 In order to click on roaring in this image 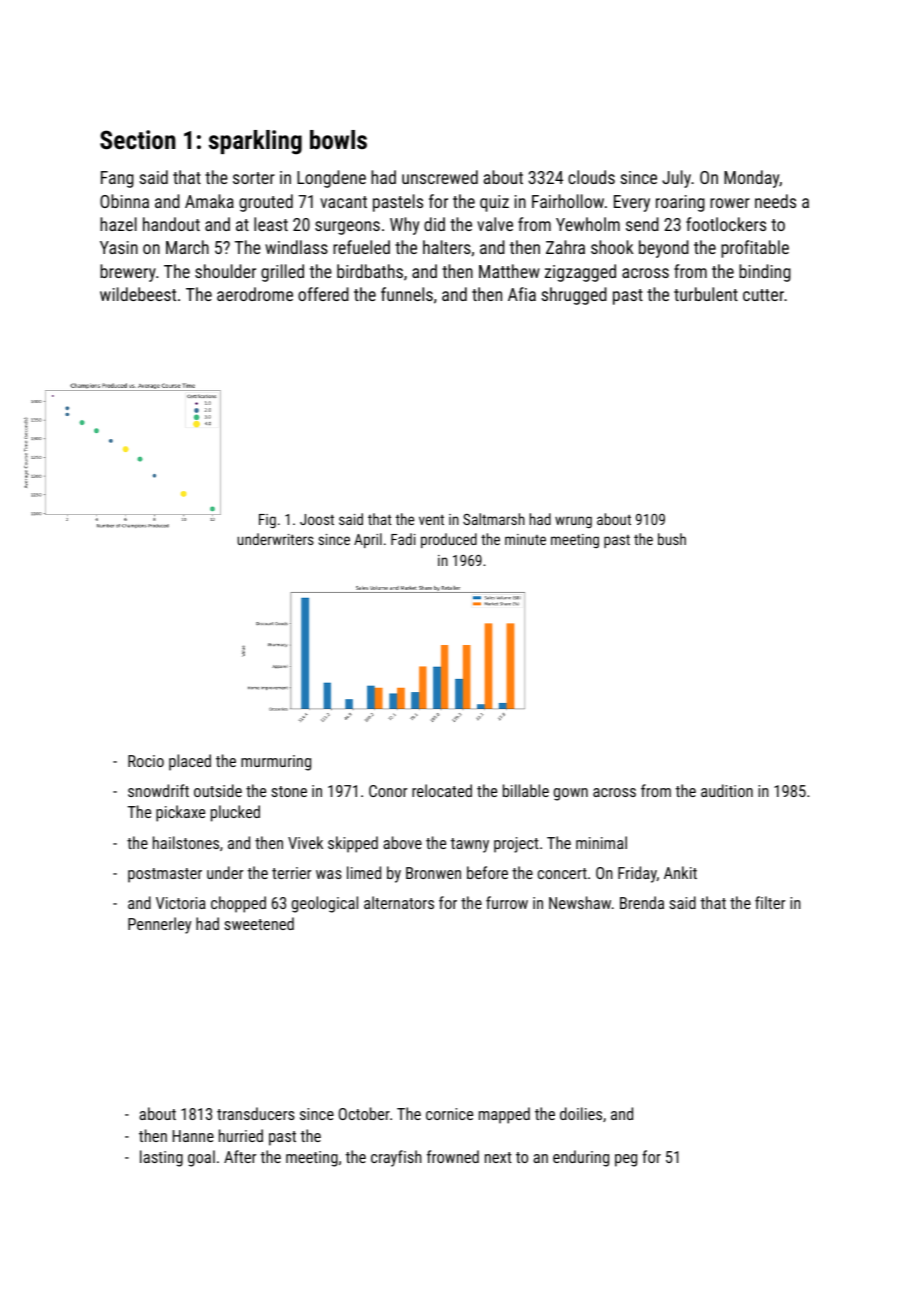, I will do `click(680, 203)`.
